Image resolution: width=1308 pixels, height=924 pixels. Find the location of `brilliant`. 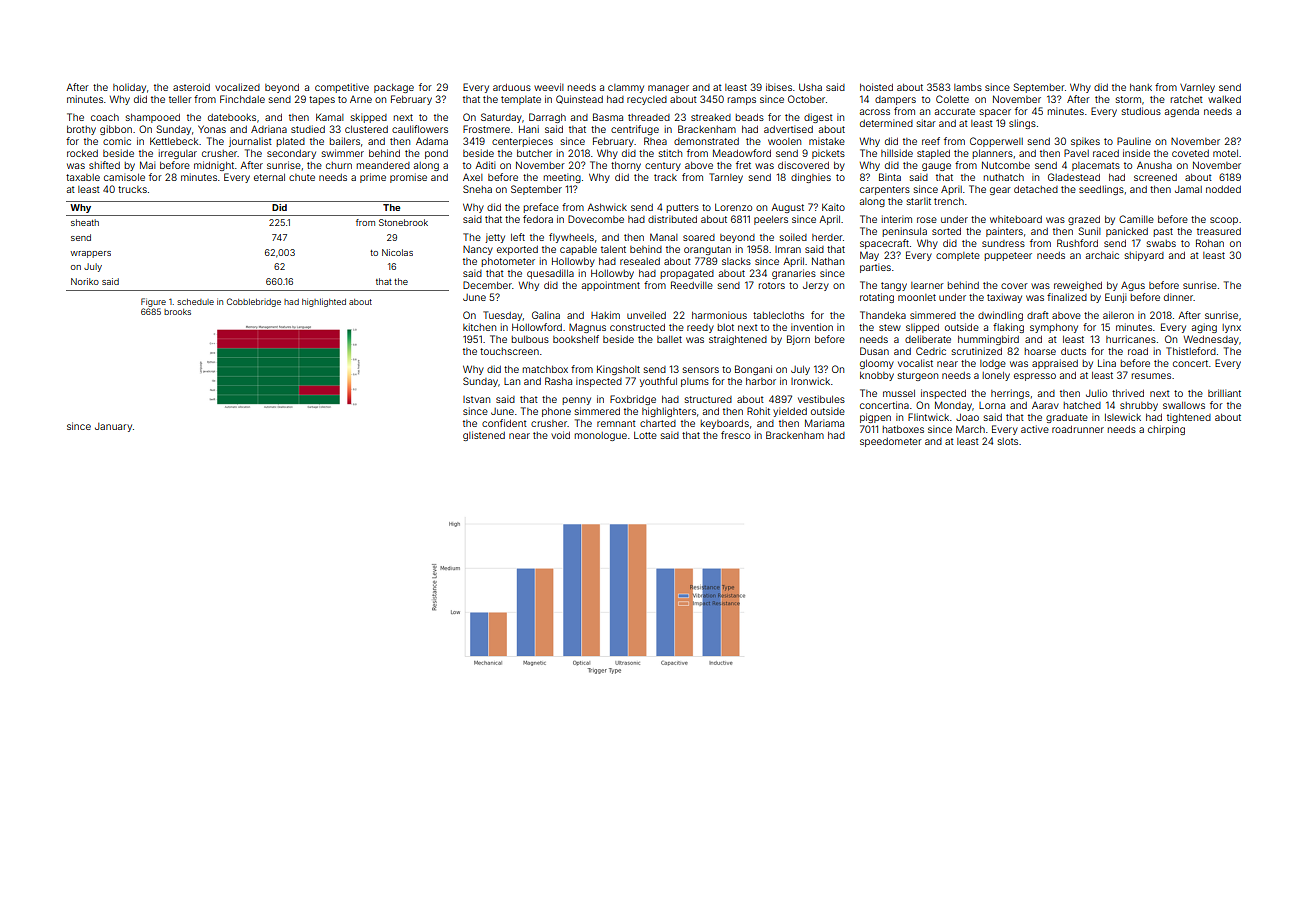

brilliant is located at coordinates (1224, 393).
